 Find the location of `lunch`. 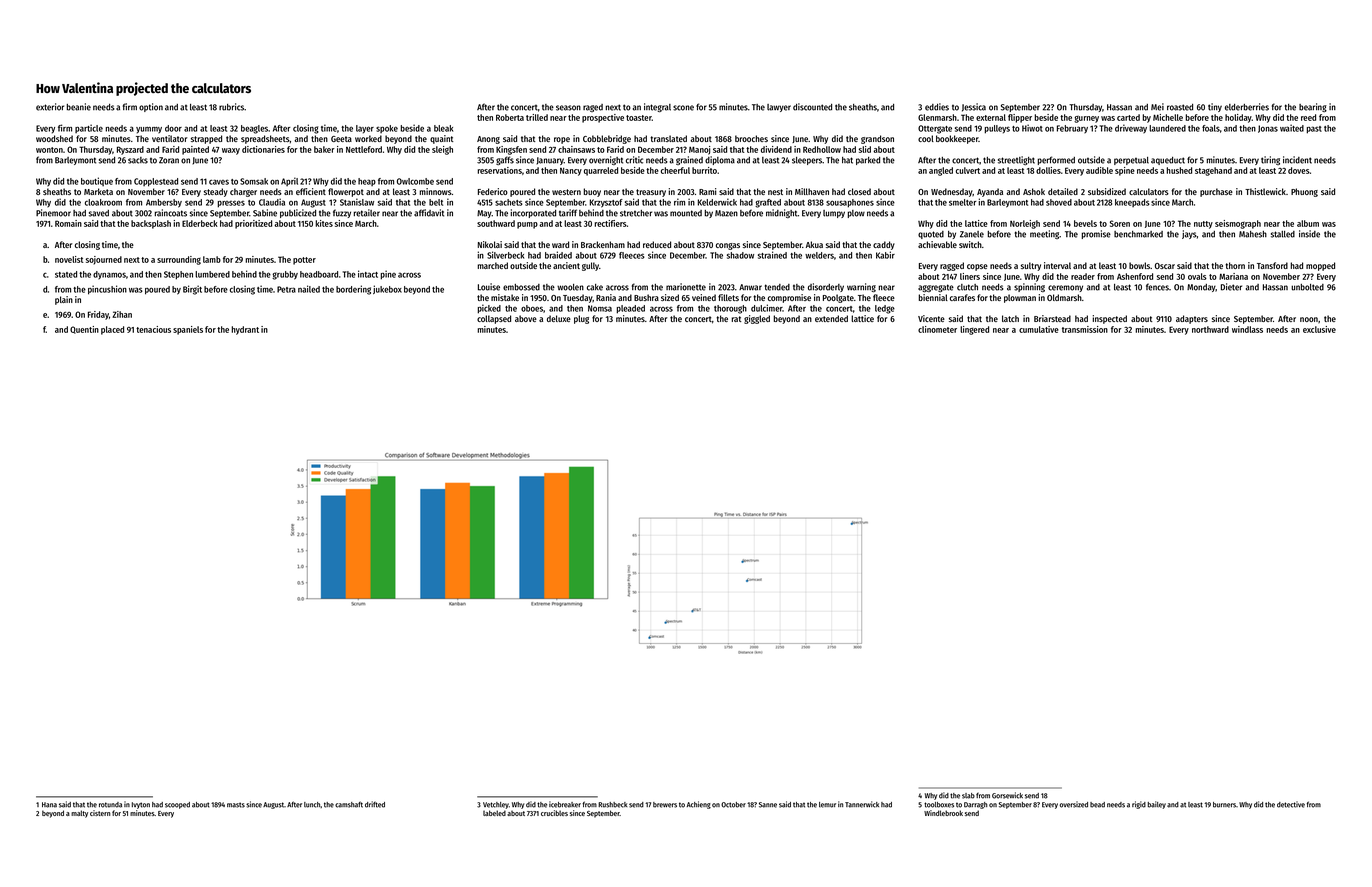

lunch is located at coordinates (312, 805).
